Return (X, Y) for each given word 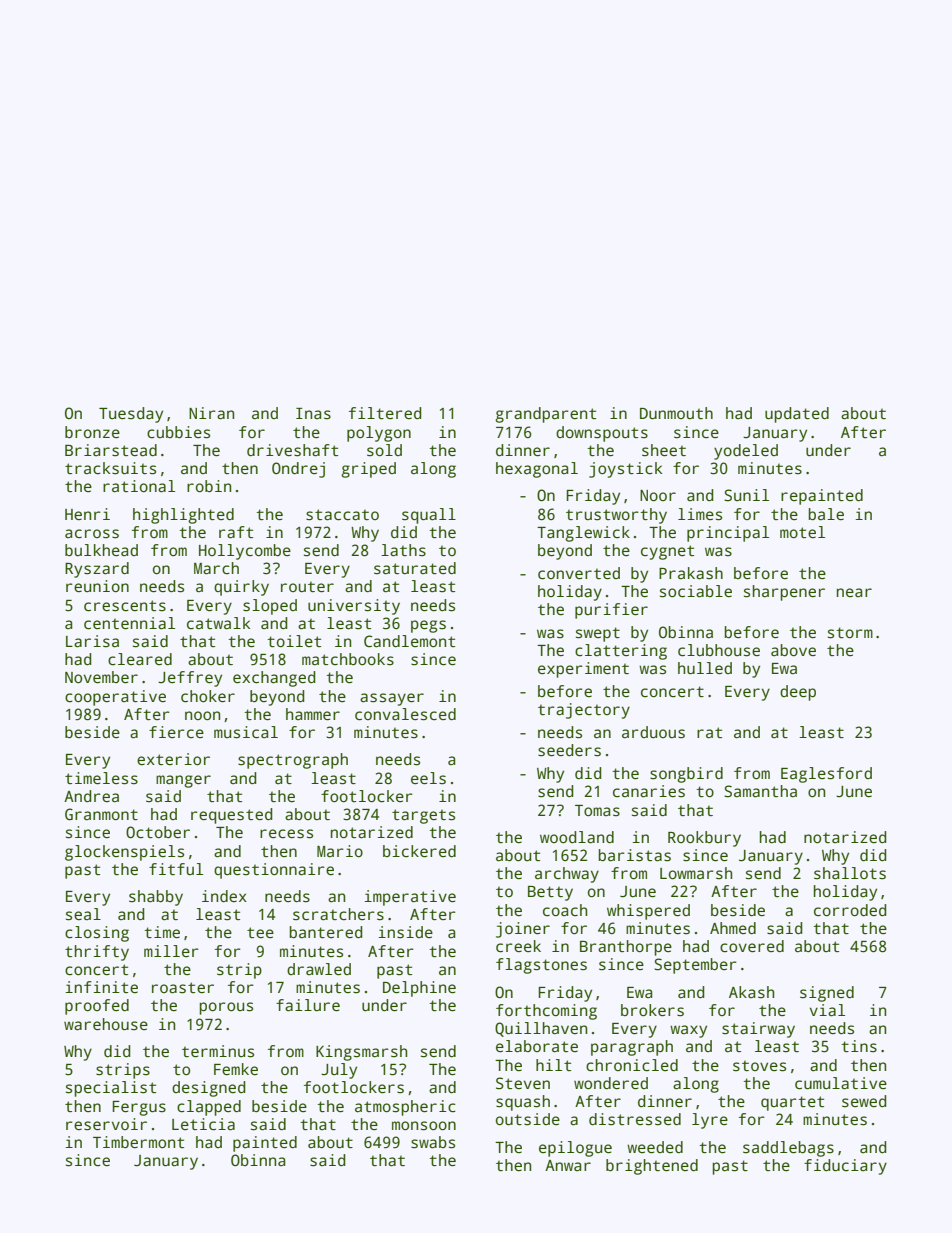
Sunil (746, 495)
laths (403, 550)
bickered (419, 851)
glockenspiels (124, 853)
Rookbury (704, 839)
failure (308, 1005)
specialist (111, 1089)
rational (139, 486)
